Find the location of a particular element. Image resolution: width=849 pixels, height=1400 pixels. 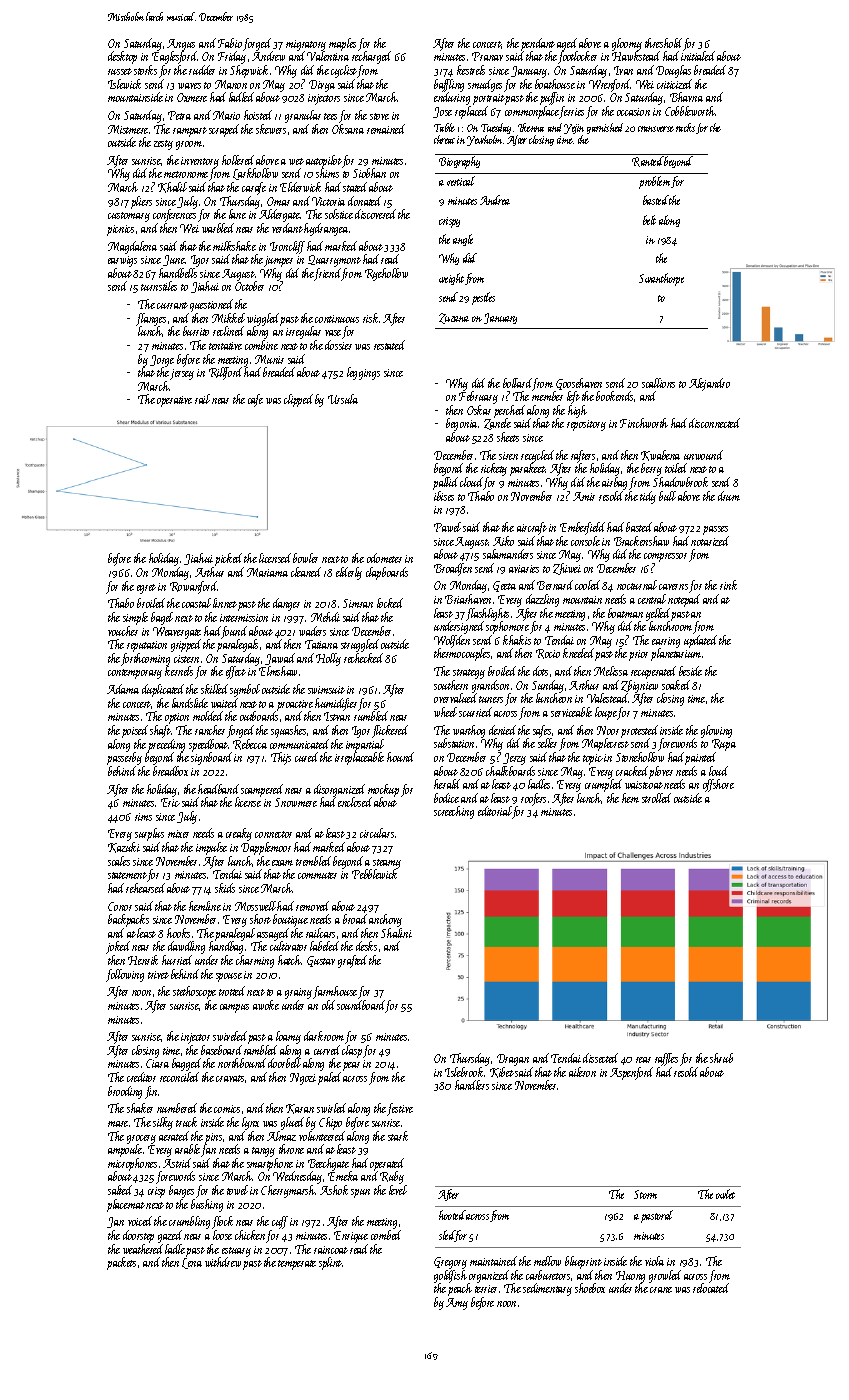

sophomore is located at coordinates (507, 627).
